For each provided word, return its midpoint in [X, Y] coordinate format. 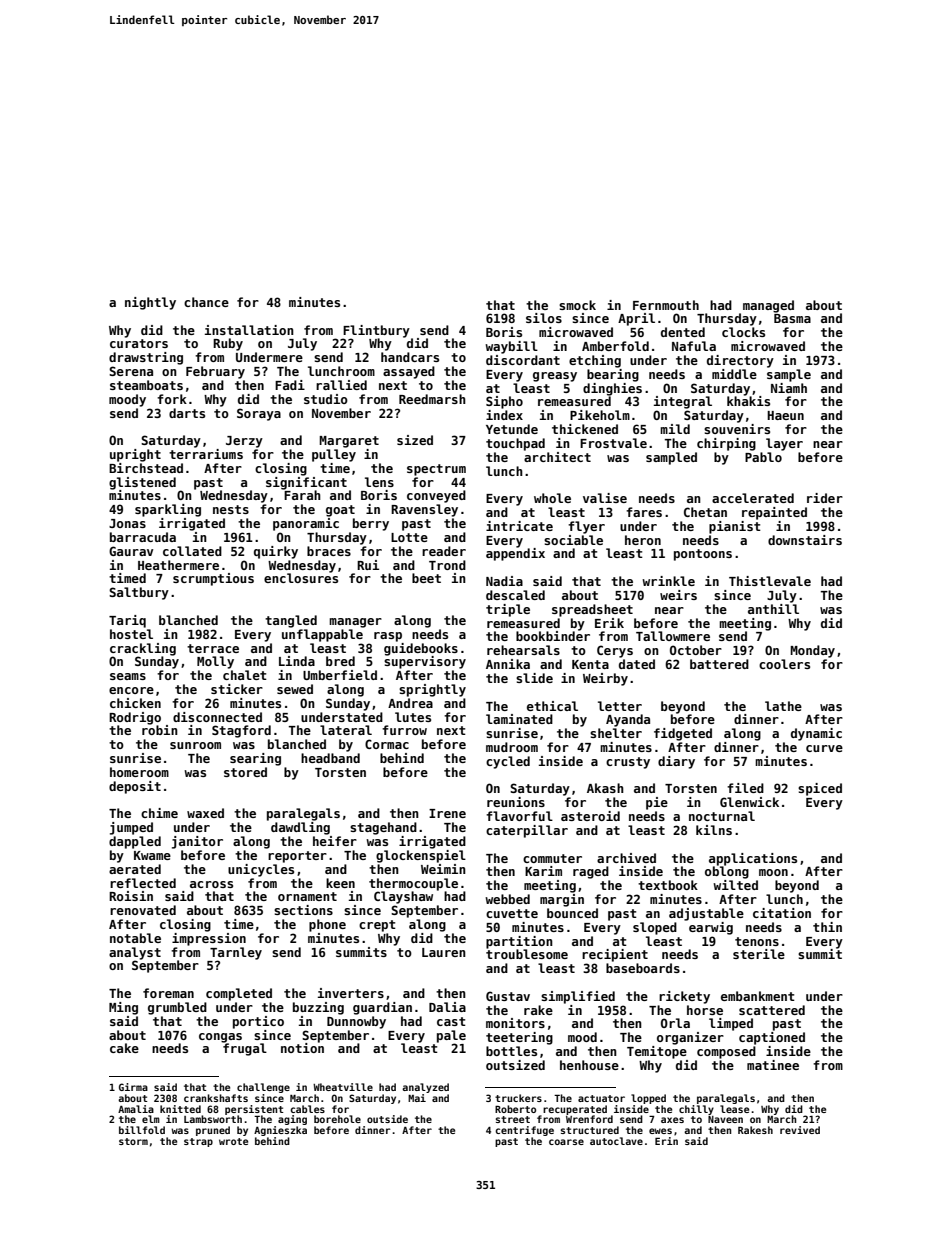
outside [387, 1119]
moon [773, 872]
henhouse [589, 1065]
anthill [773, 609]
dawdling [300, 828]
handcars [410, 357]
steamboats [146, 385]
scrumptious [213, 579]
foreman [168, 993]
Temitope [657, 1052]
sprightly [432, 690]
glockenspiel [421, 856]
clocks [743, 332]
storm [133, 1141]
